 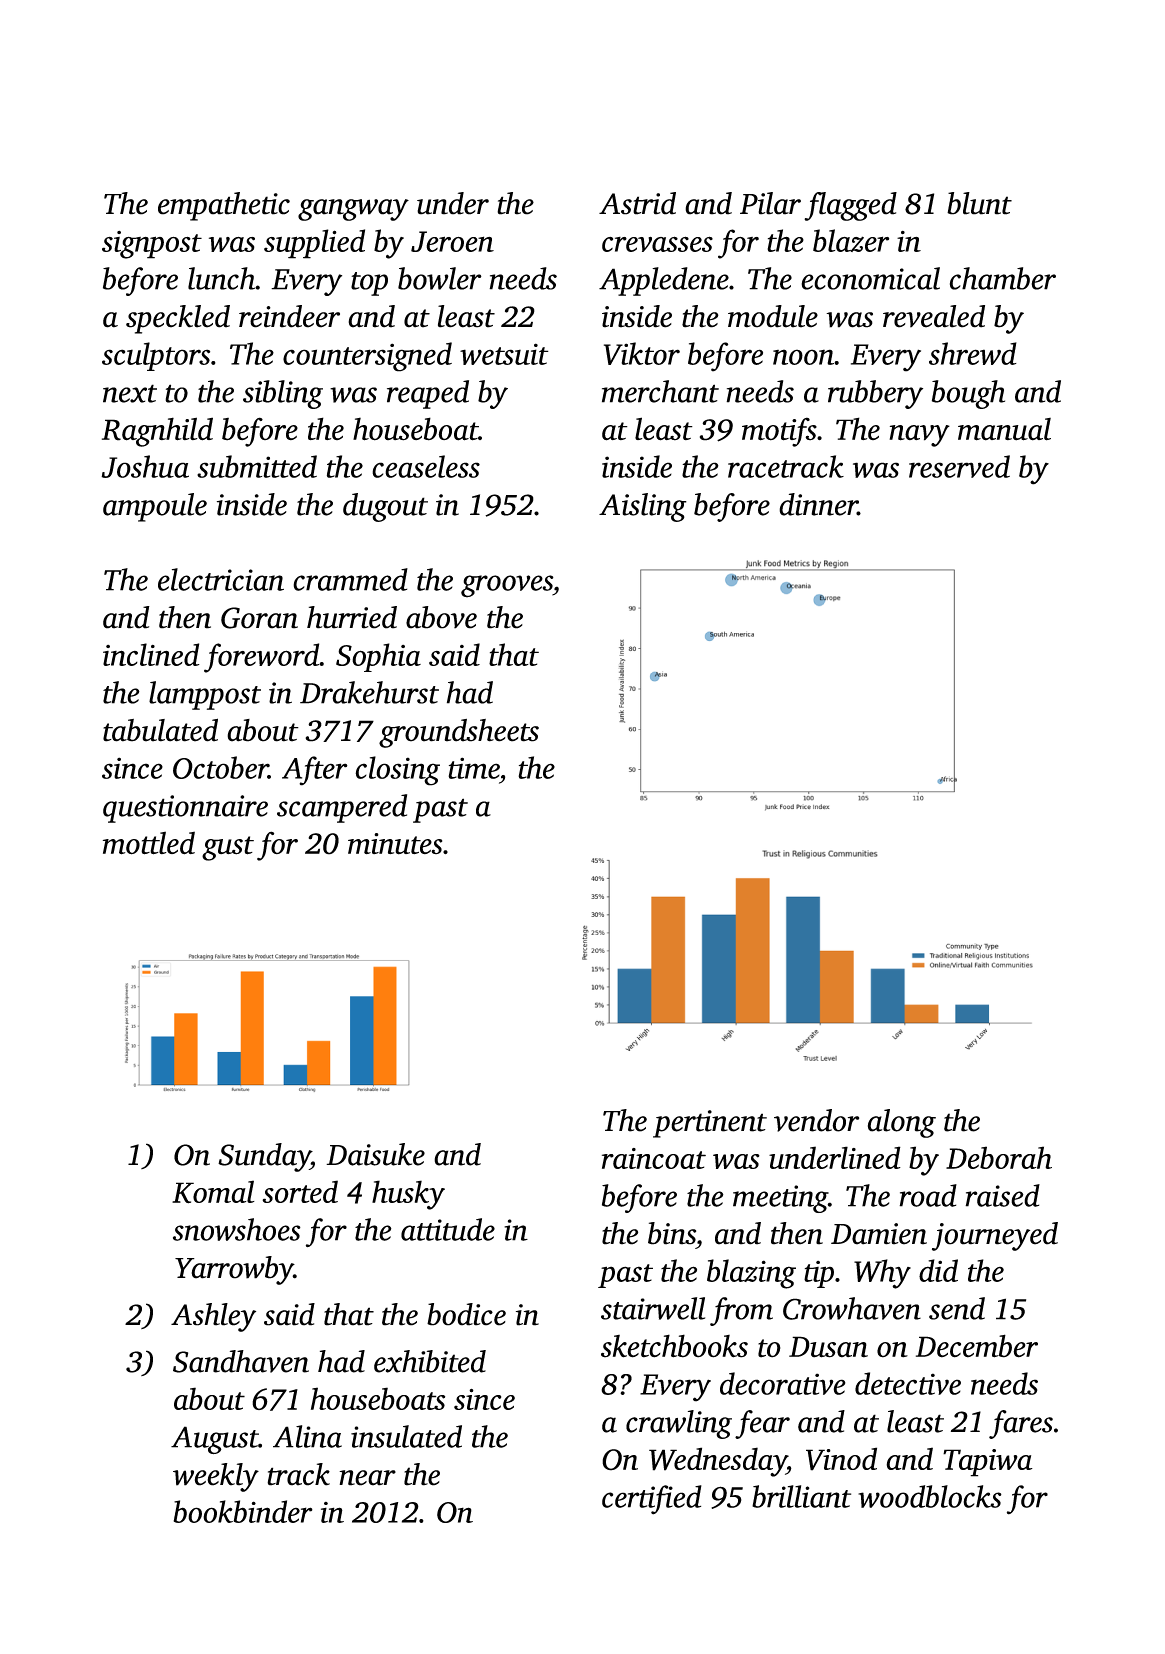 I want to click on Aisling, so click(x=643, y=507).
